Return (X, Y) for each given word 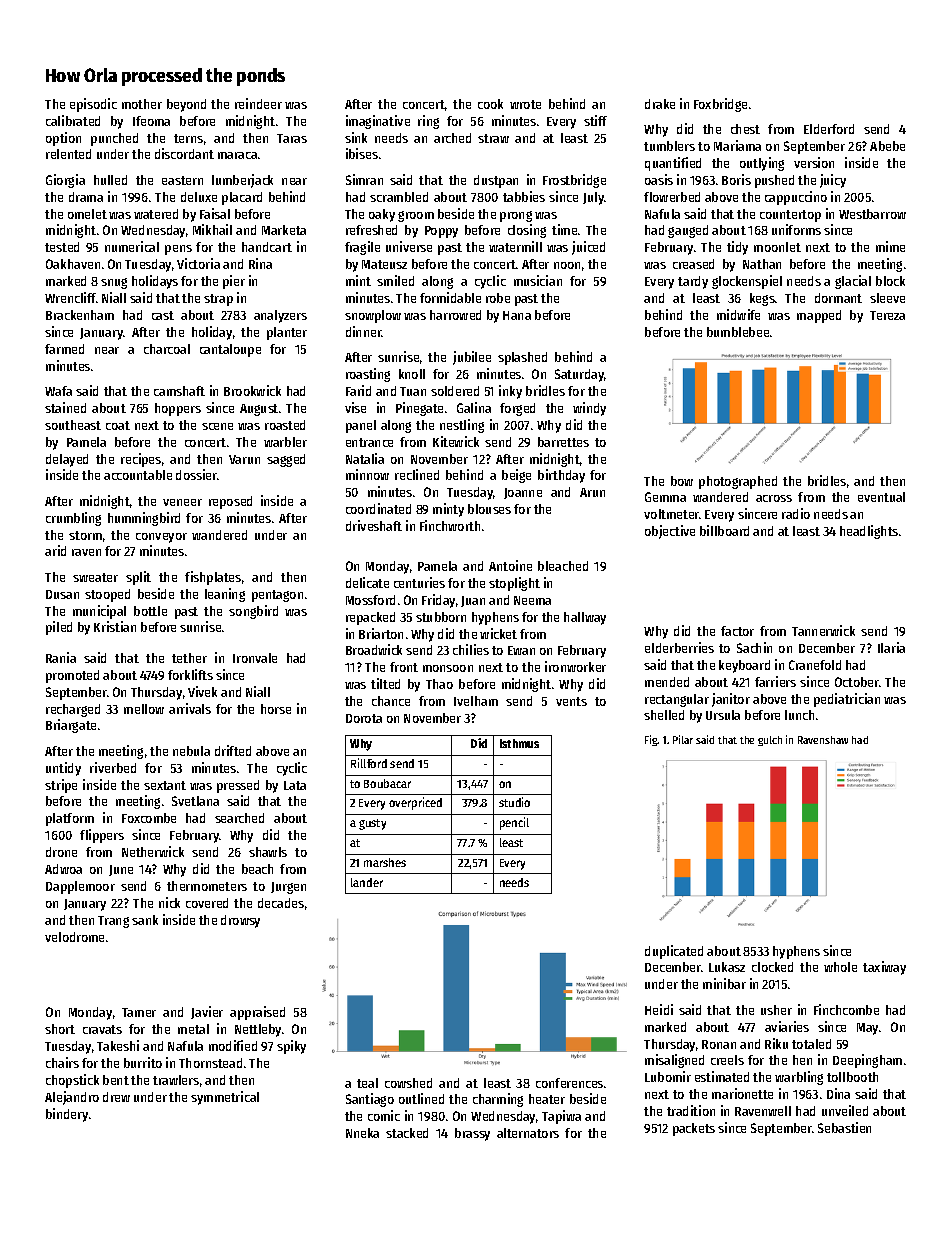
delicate (367, 582)
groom (416, 216)
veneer (182, 502)
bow (682, 481)
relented (68, 154)
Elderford (829, 129)
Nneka (362, 1133)
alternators (528, 1133)
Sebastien (844, 1127)
